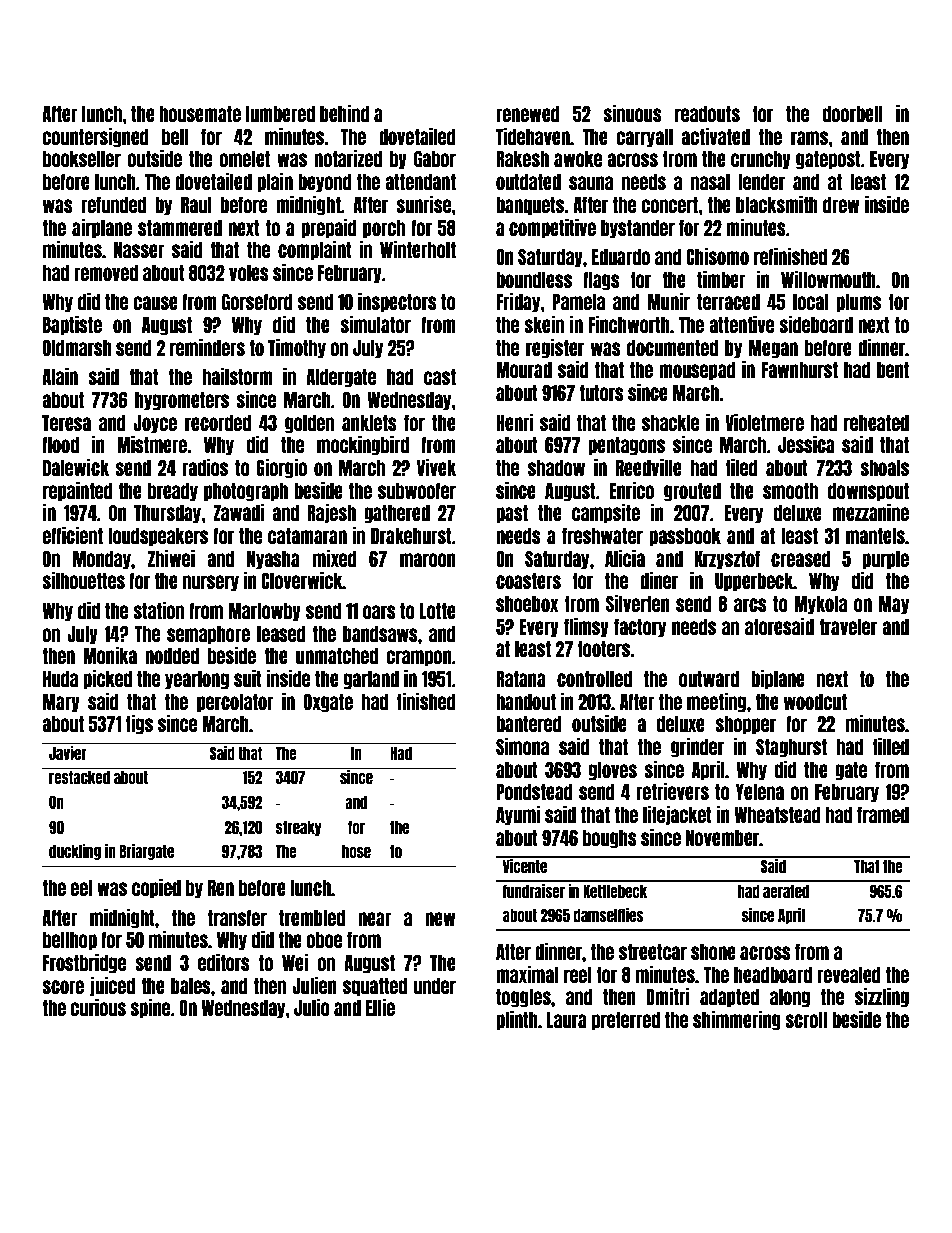  What do you see at coordinates (281, 634) in the screenshot?
I see `leased` at bounding box center [281, 634].
